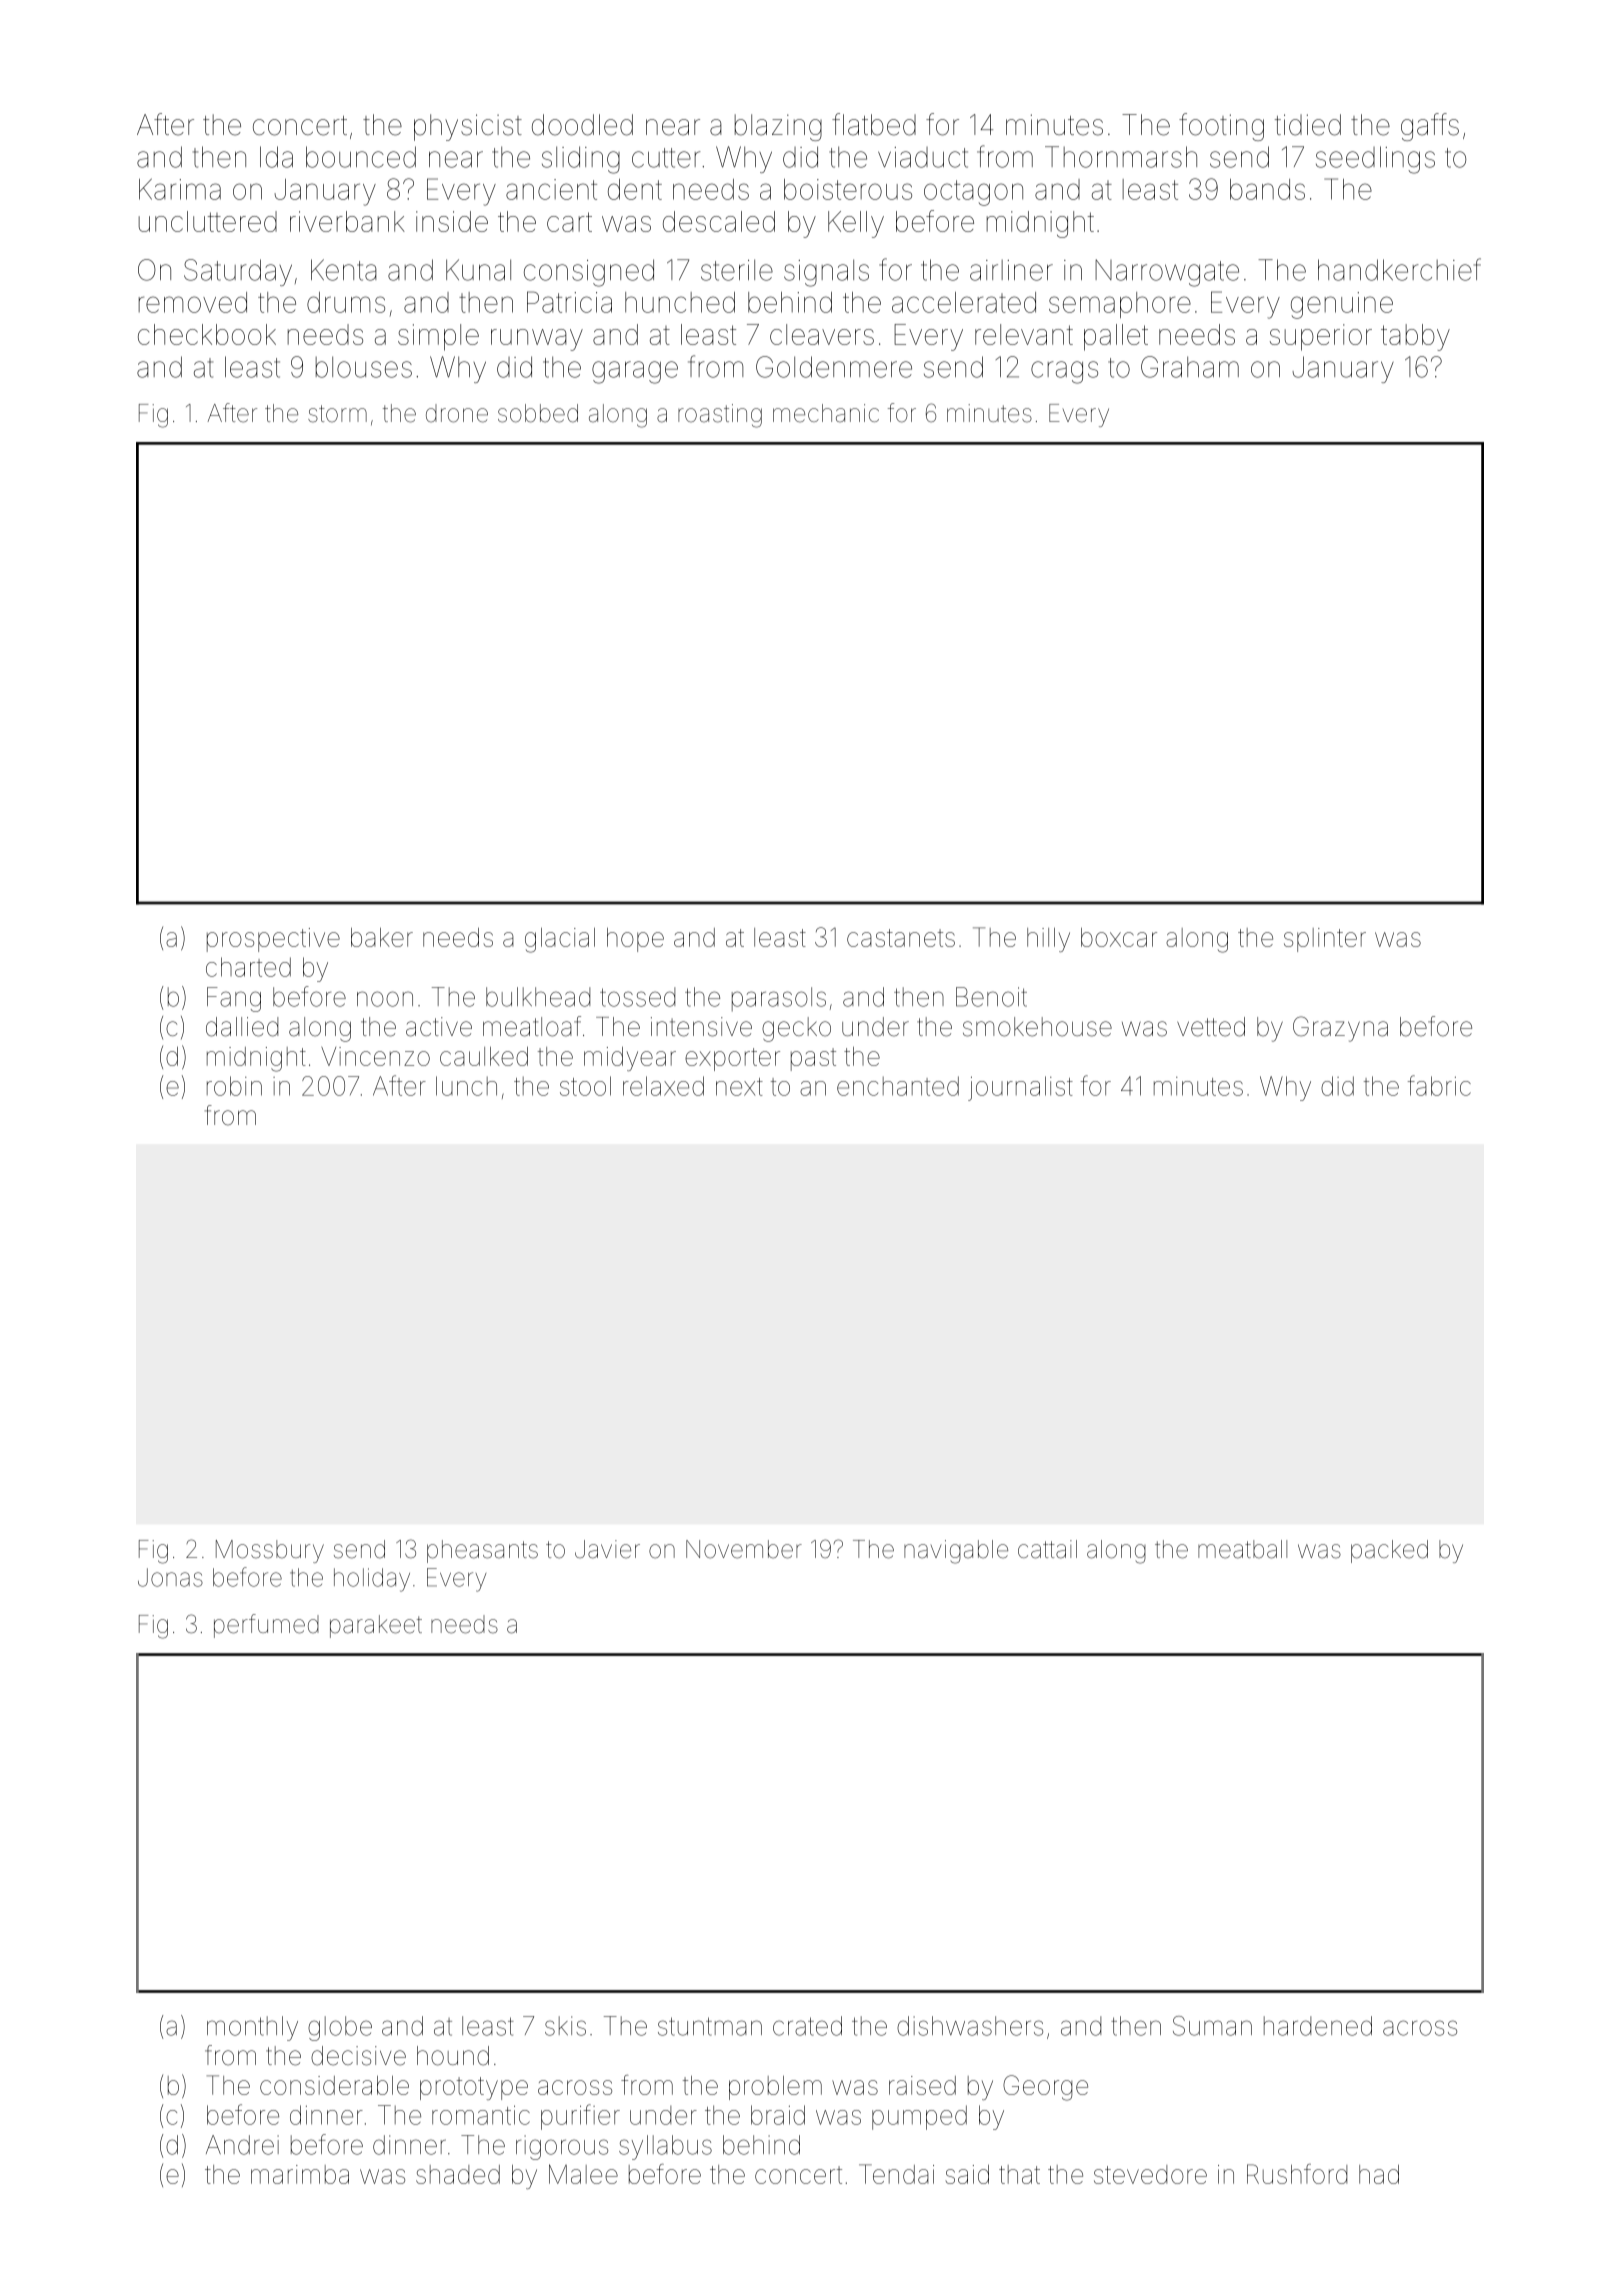 This image has height=2292, width=1620. What do you see at coordinates (1211, 1027) in the image?
I see `vetted` at bounding box center [1211, 1027].
